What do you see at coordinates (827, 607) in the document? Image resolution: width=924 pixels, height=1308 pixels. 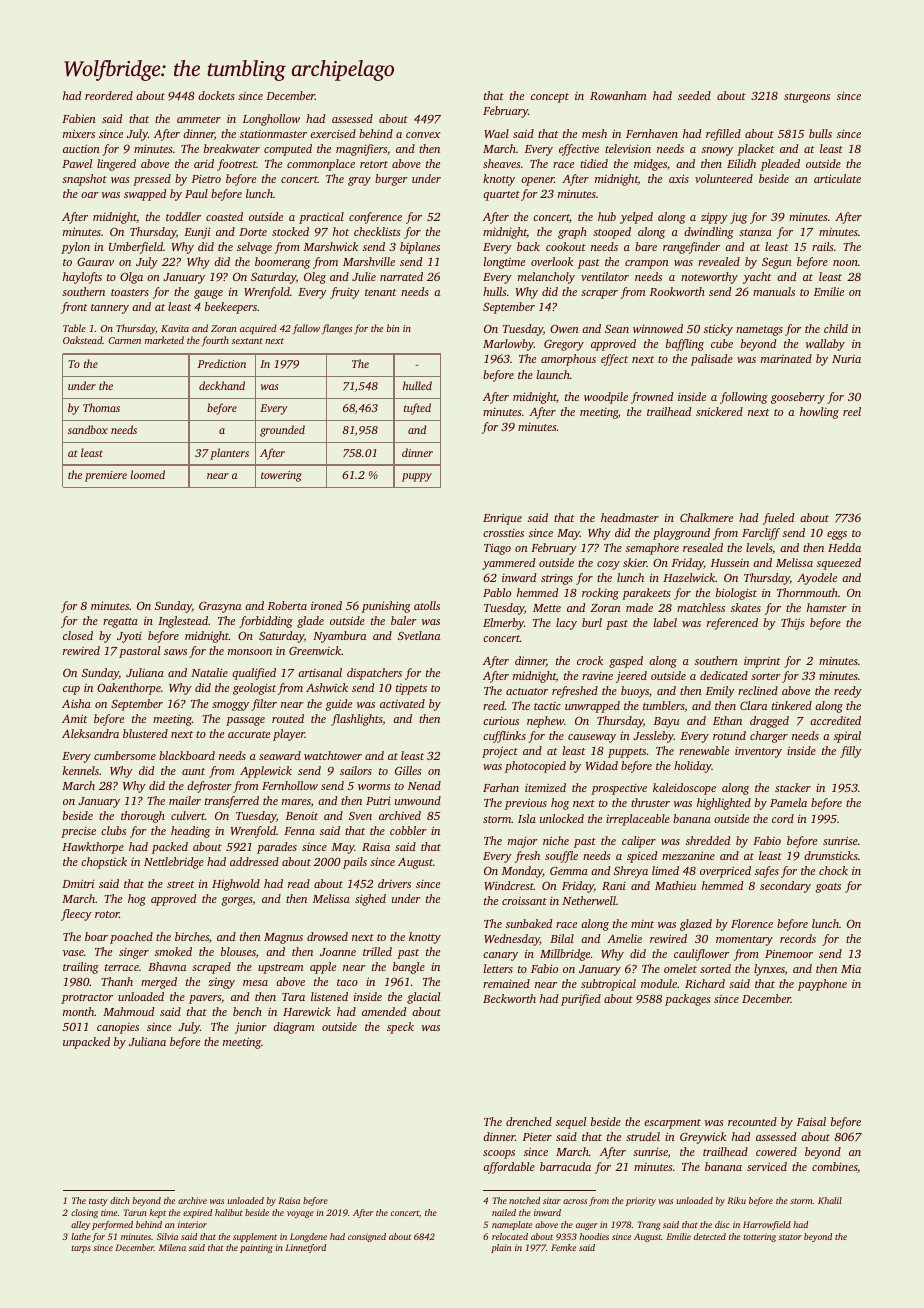 I see `hamster` at bounding box center [827, 607].
